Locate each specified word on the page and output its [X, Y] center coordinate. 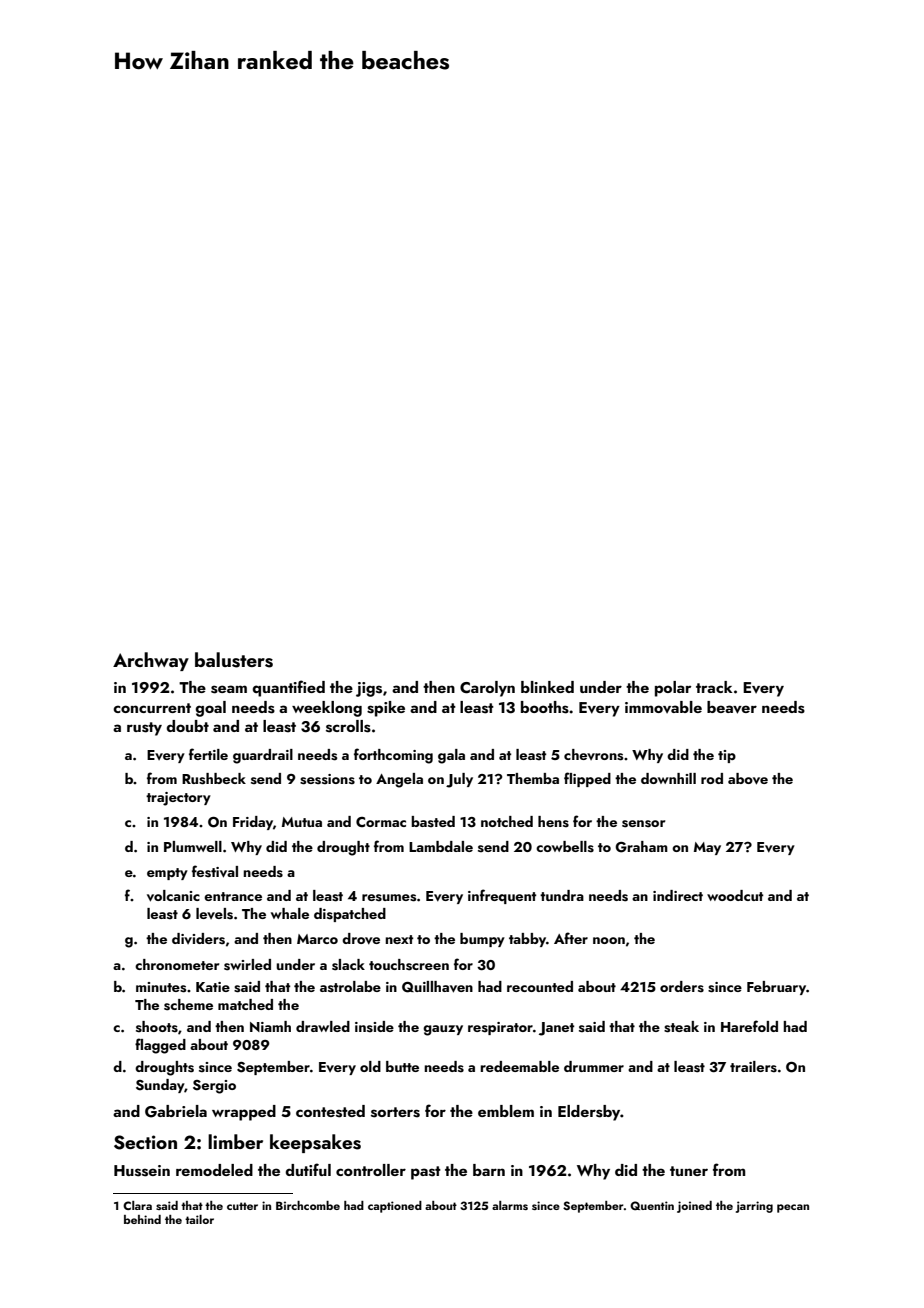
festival [215, 871]
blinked [547, 687]
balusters [234, 660]
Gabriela [176, 1111]
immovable [663, 707]
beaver [732, 707]
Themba [533, 778]
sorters [395, 1112]
